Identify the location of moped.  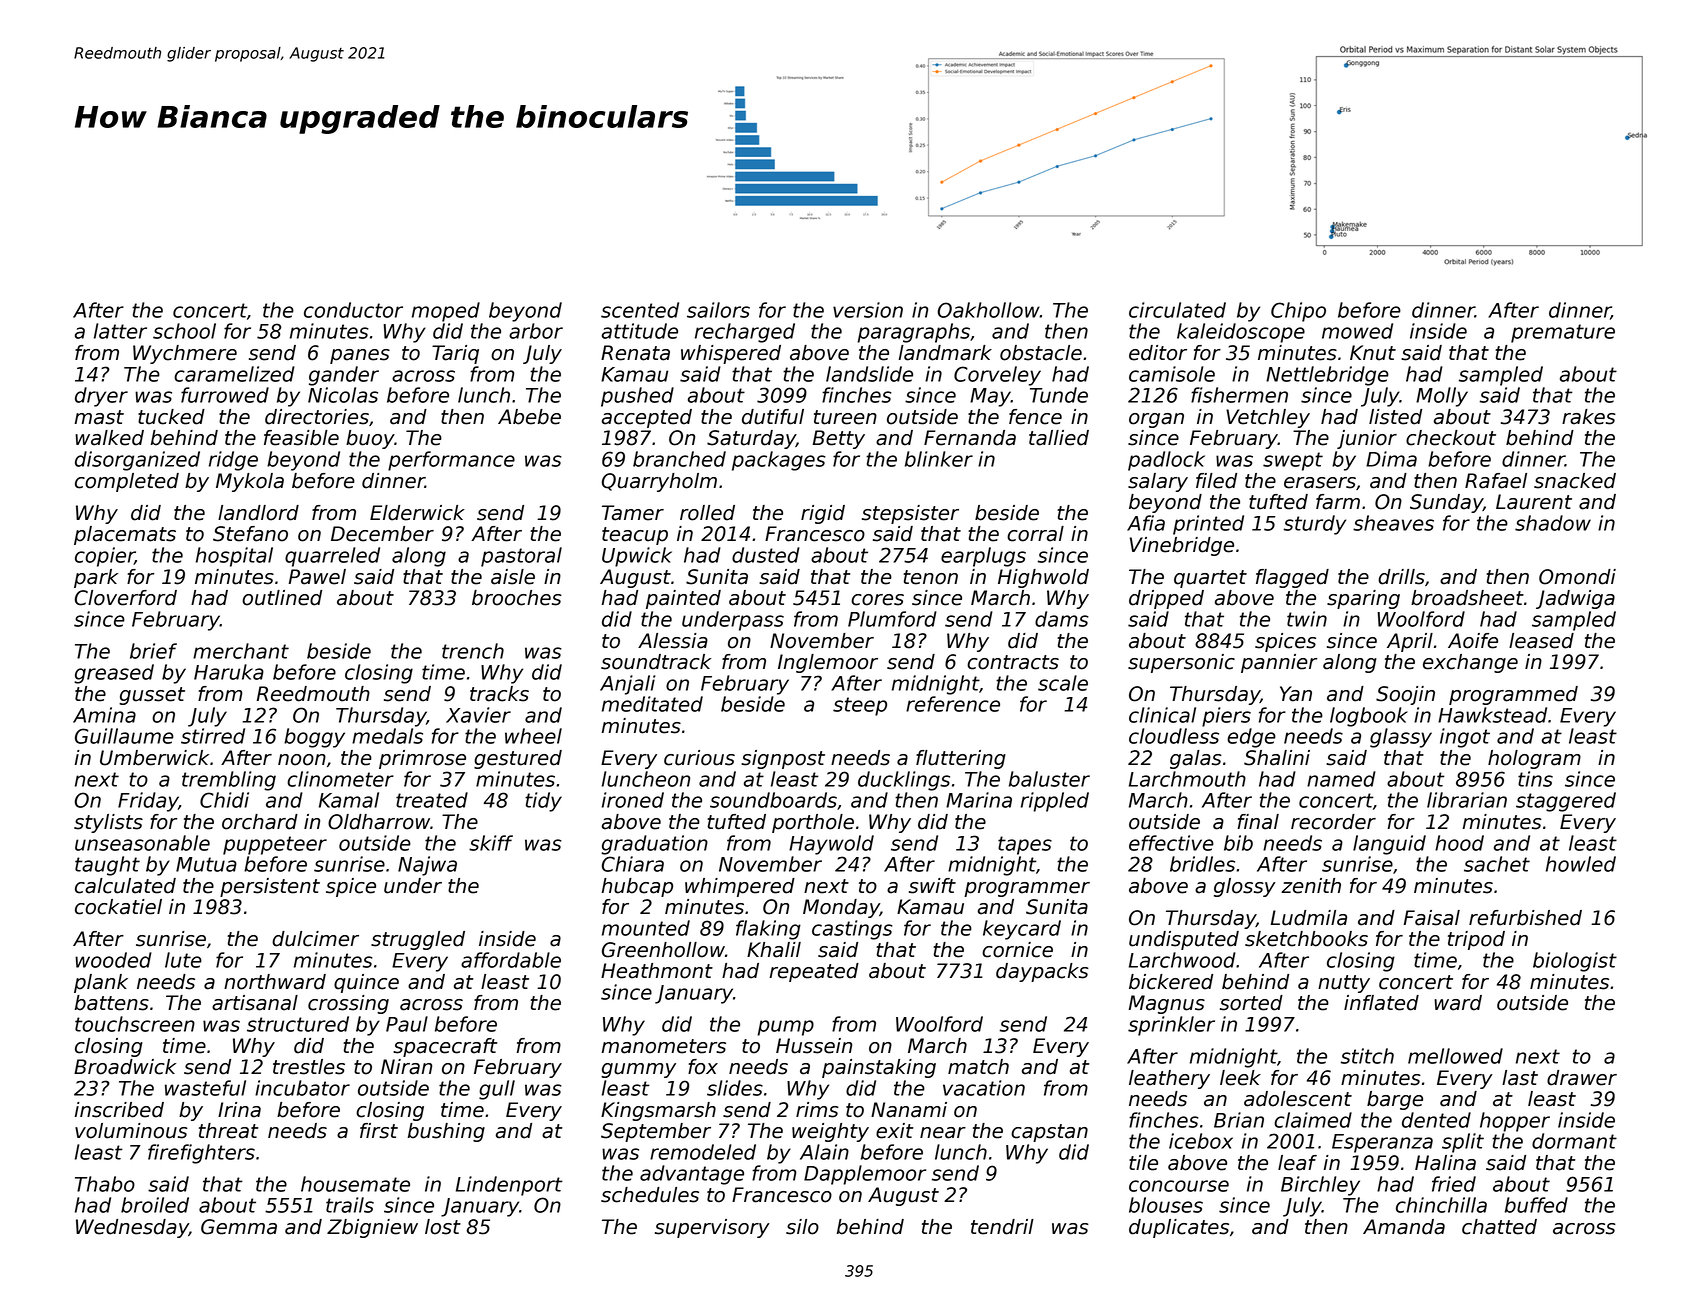
(446, 312).
